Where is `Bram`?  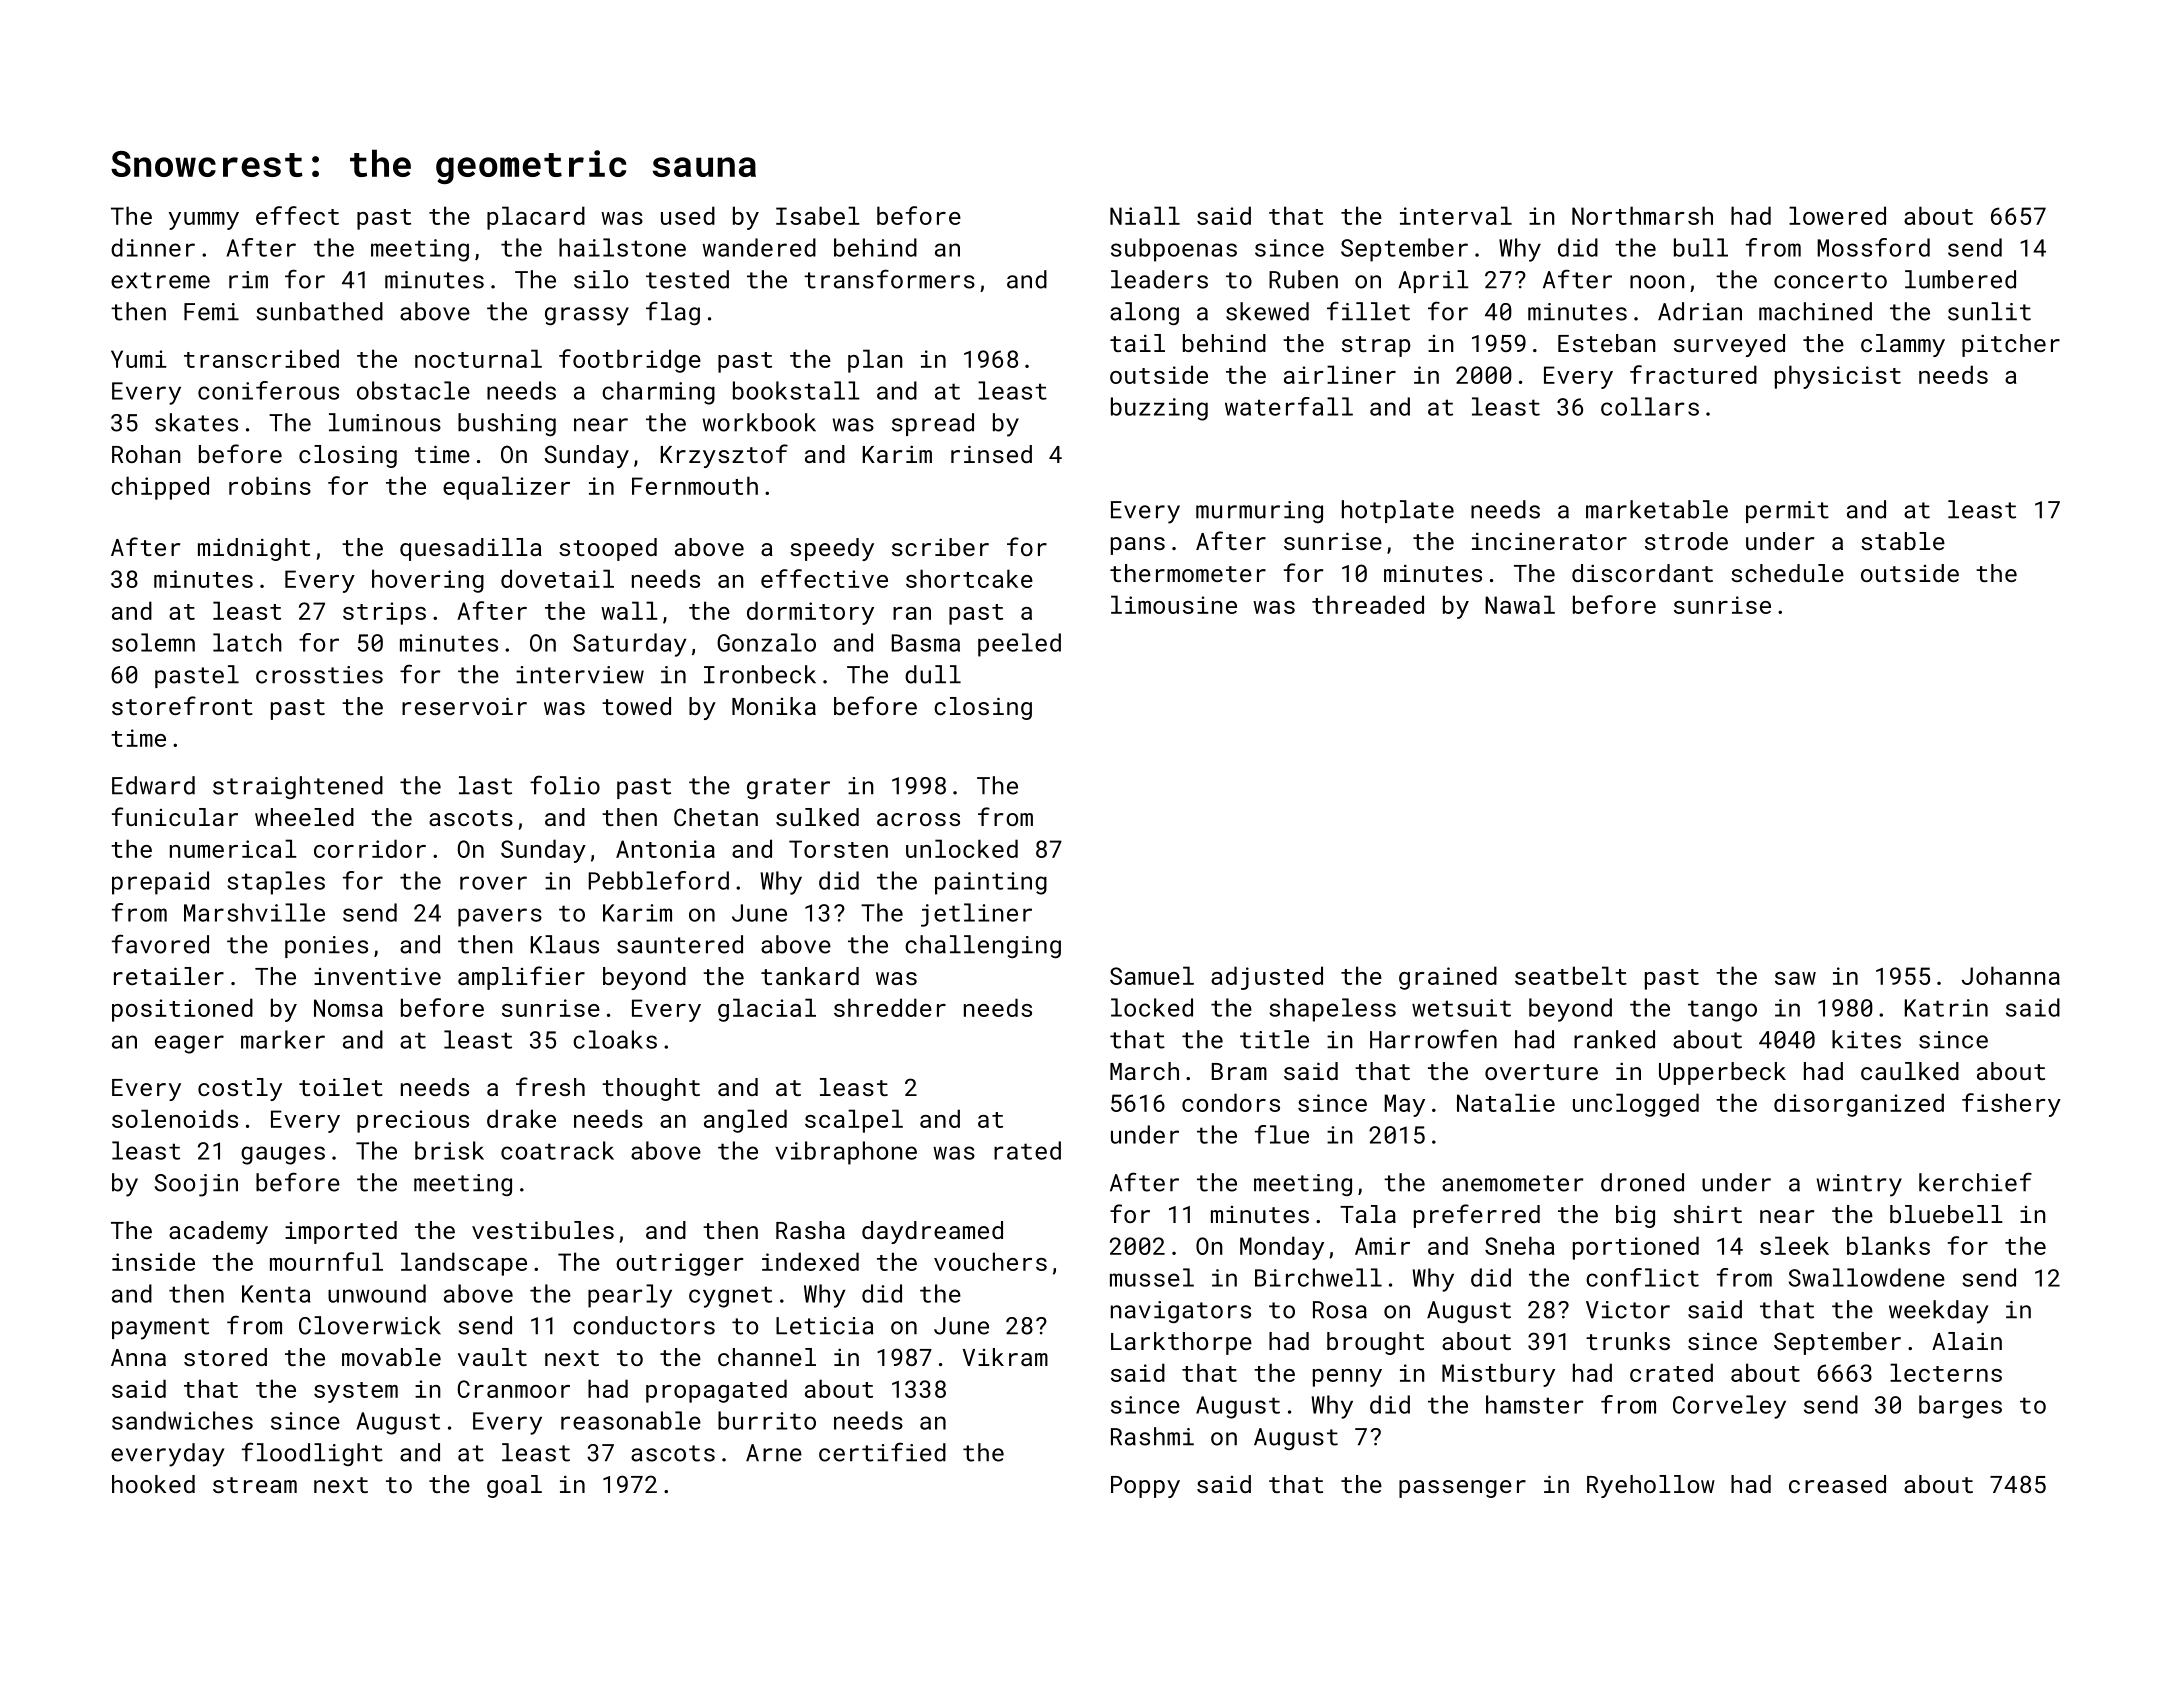
Bram is located at coordinates (1239, 1071).
